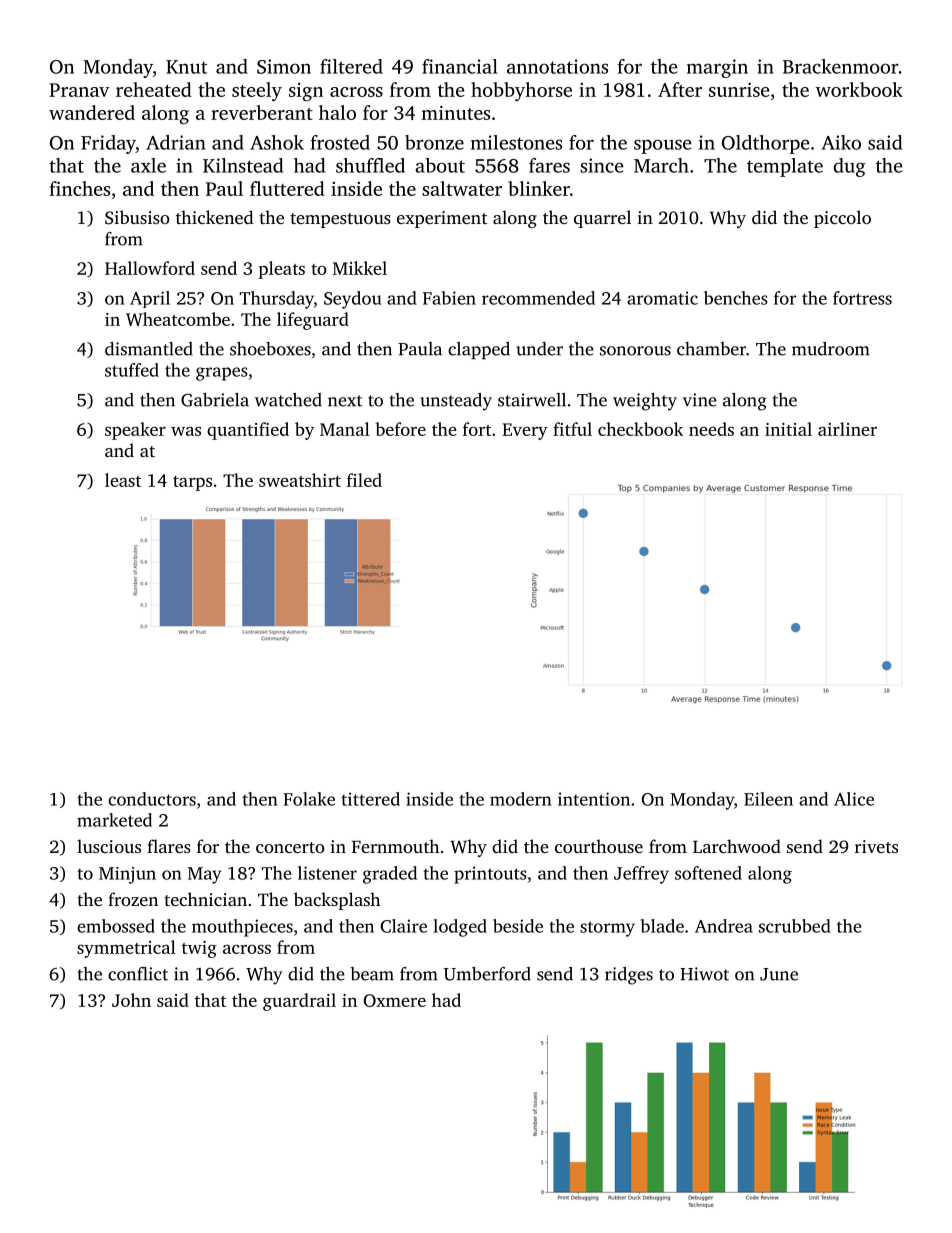  Describe the element at coordinates (131, 1000) in the screenshot. I see `John` at that location.
